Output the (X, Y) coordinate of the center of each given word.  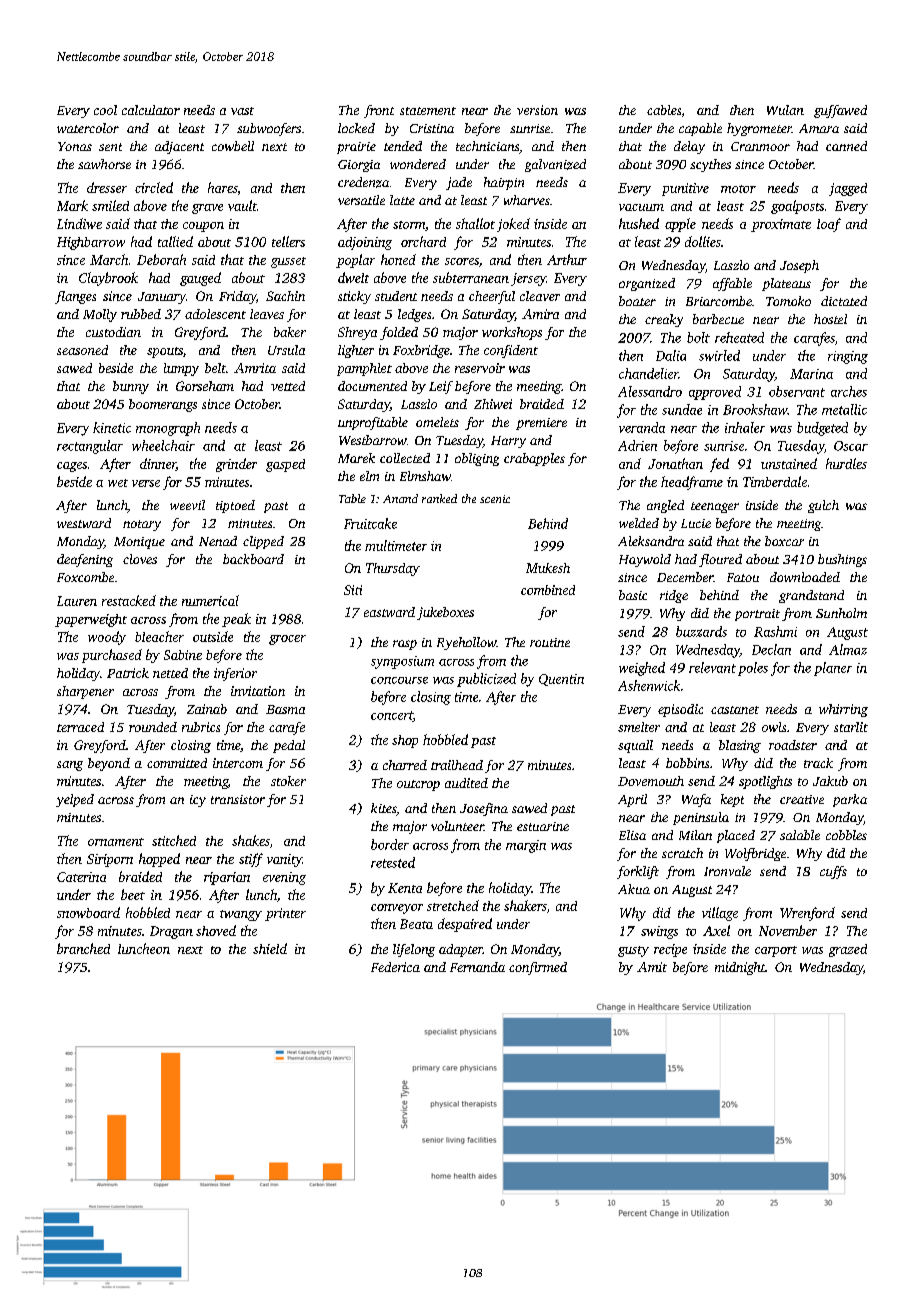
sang (70, 766)
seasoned (82, 350)
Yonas (75, 146)
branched (83, 948)
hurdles (846, 463)
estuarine (543, 826)
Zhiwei (493, 404)
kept (732, 800)
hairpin (504, 183)
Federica (395, 967)
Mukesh (548, 568)
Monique (139, 543)
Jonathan (675, 463)
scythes (710, 165)
